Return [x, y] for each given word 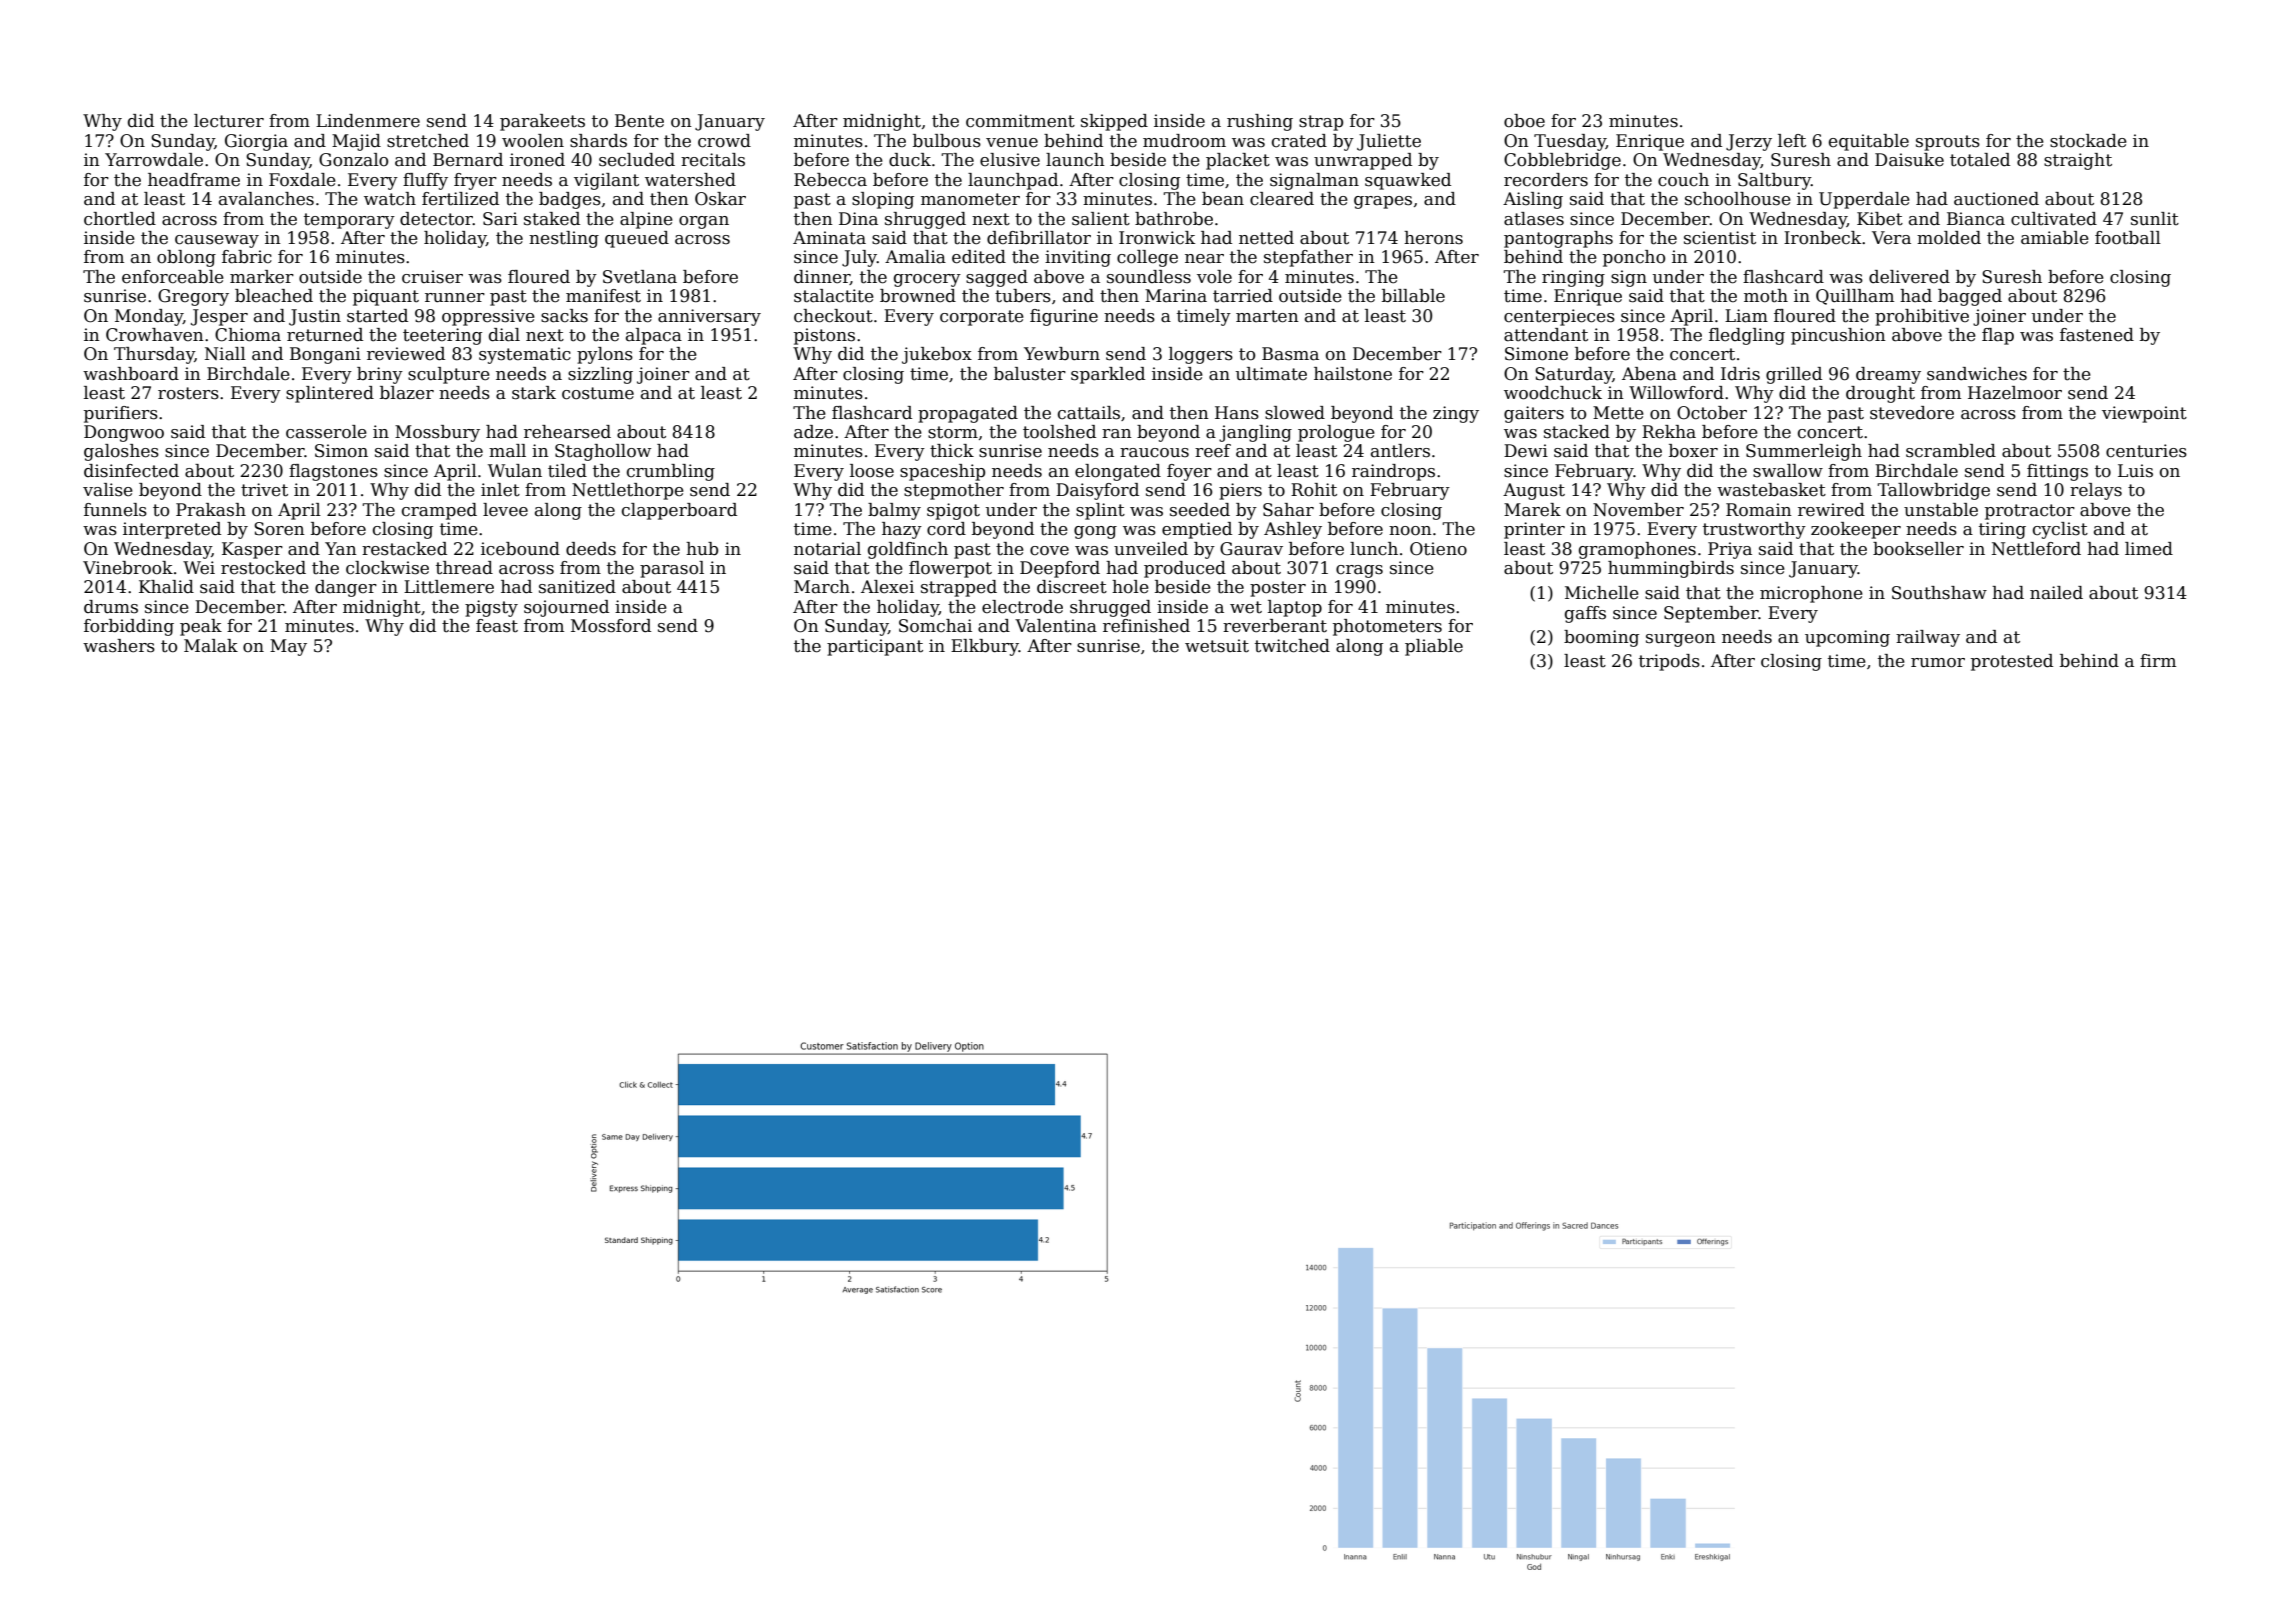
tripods [1669, 662]
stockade [2088, 141]
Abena [1649, 374]
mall [507, 451]
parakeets [542, 122]
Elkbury [985, 647]
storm [953, 432]
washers [119, 646]
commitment [1020, 121]
